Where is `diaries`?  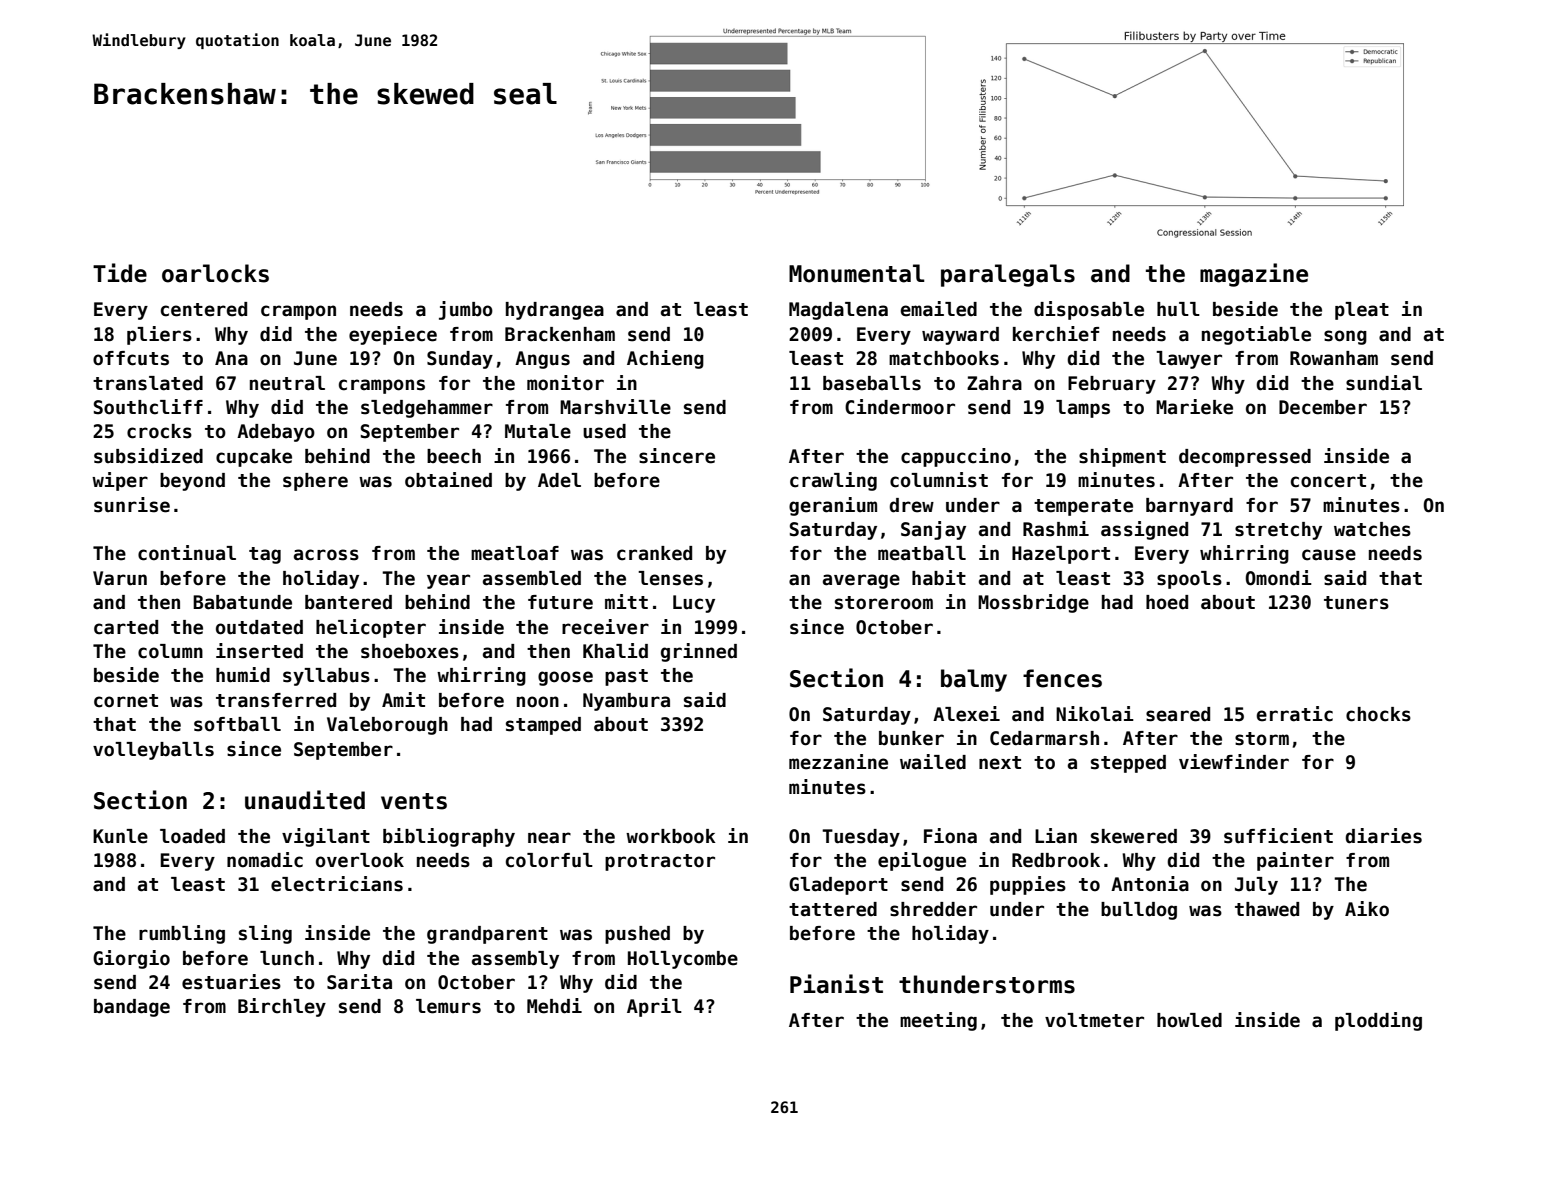
diaries is located at coordinates (1383, 836).
